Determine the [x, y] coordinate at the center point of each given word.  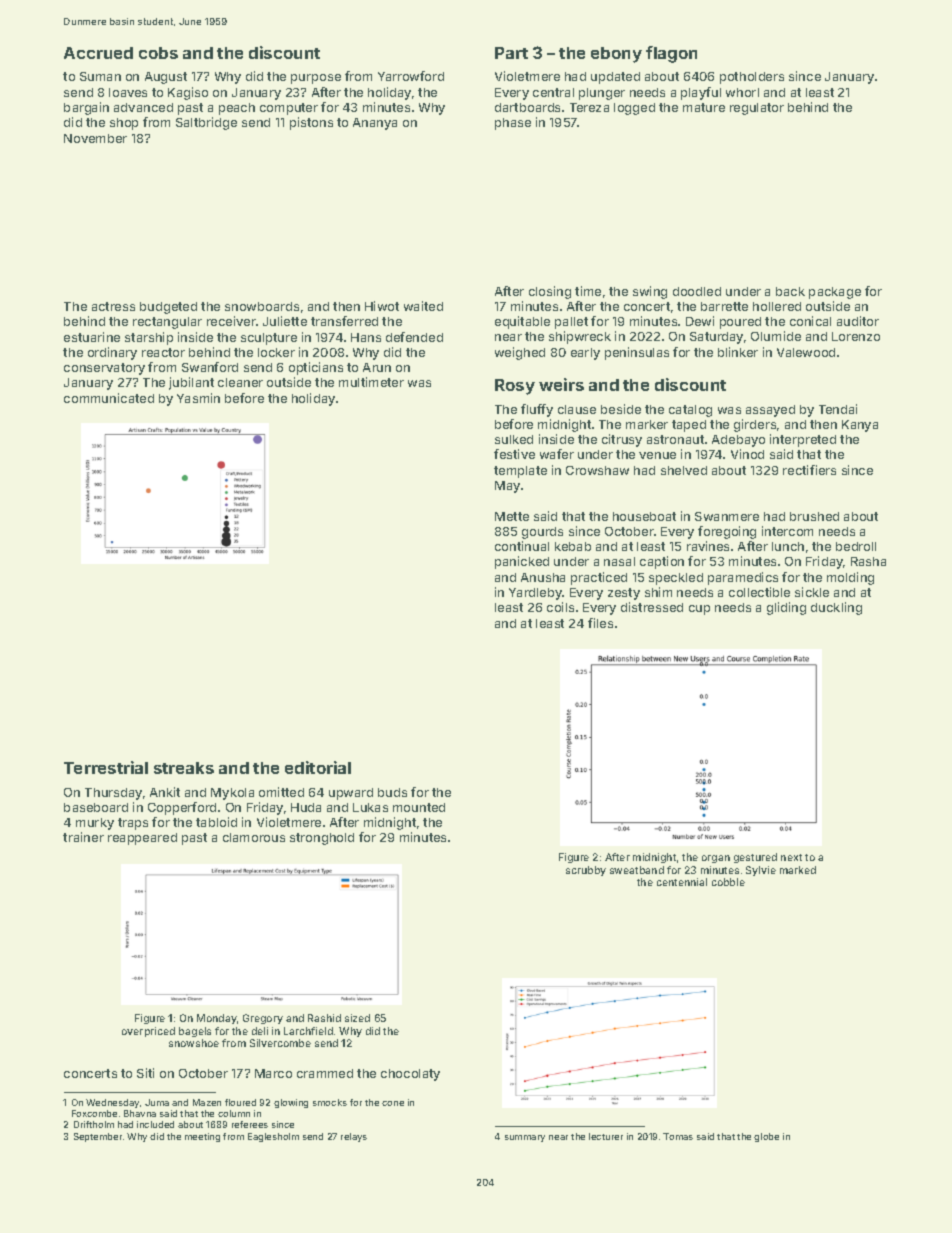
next [791, 857]
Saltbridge [206, 123]
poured [740, 323]
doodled [697, 291]
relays [354, 1137]
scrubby [586, 871]
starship [149, 338]
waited [423, 306]
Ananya [375, 124]
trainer [83, 837]
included [155, 1124]
